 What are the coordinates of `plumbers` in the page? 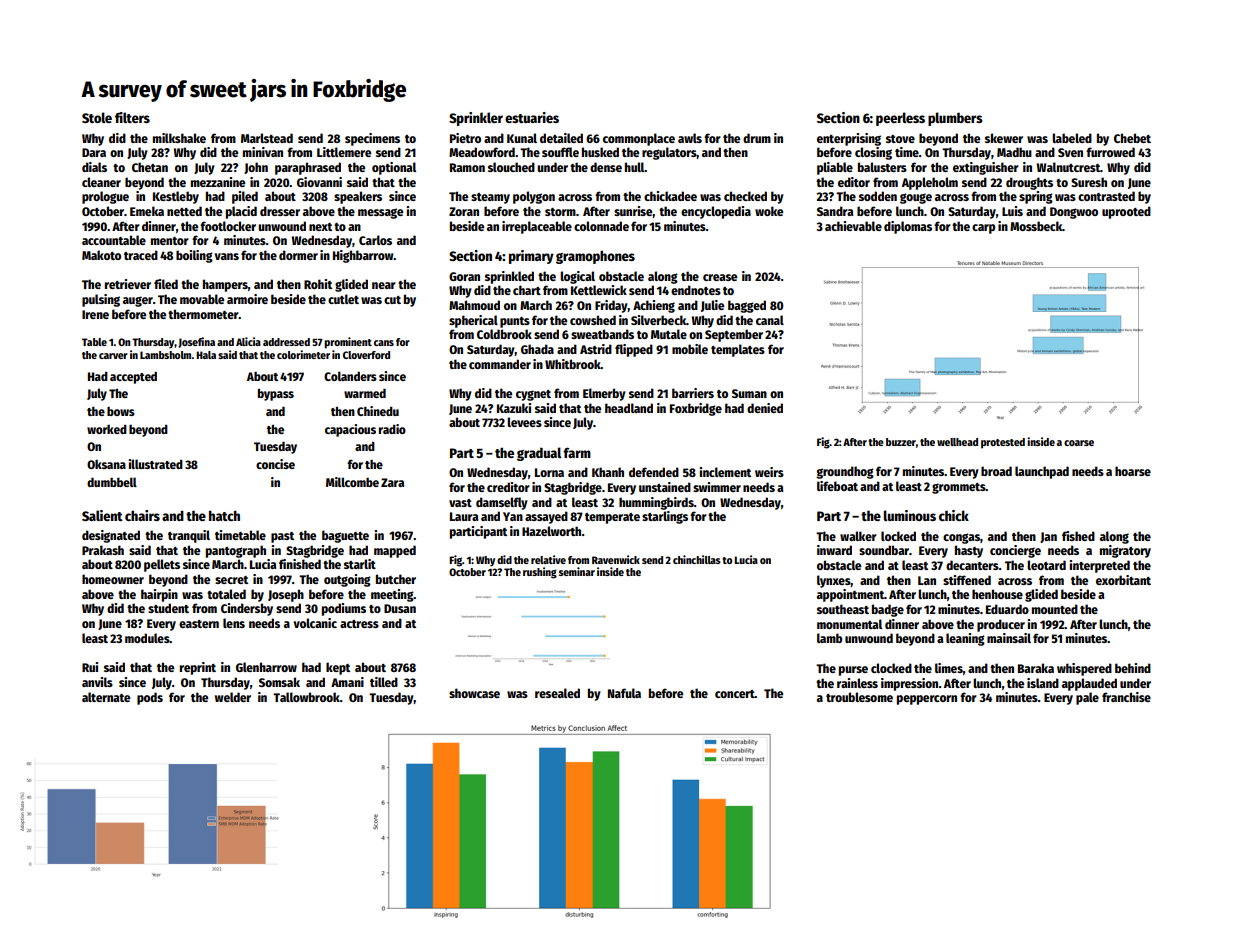 It's located at (955, 119).
